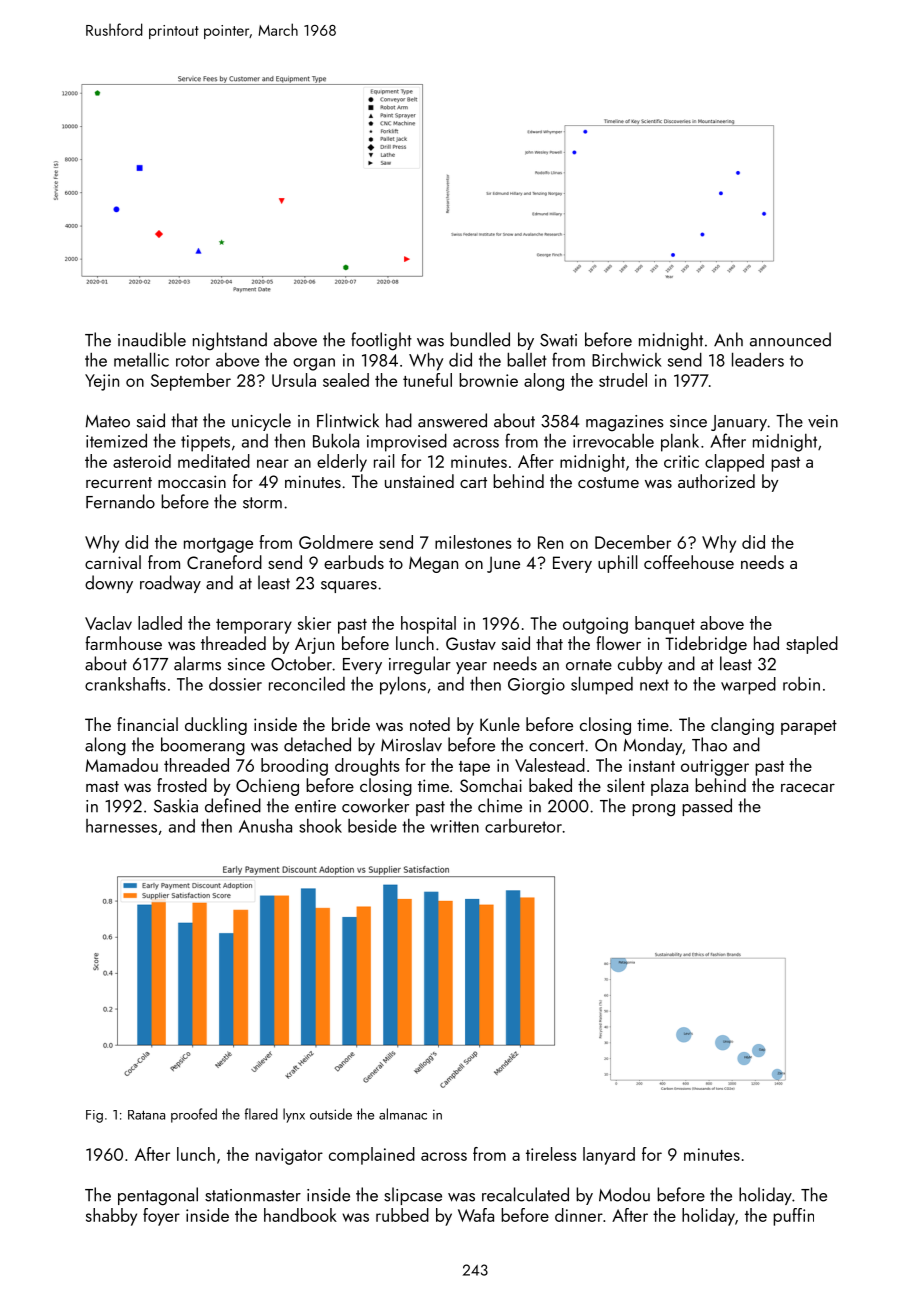 This screenshot has width=924, height=1311. I want to click on Thao, so click(709, 744).
